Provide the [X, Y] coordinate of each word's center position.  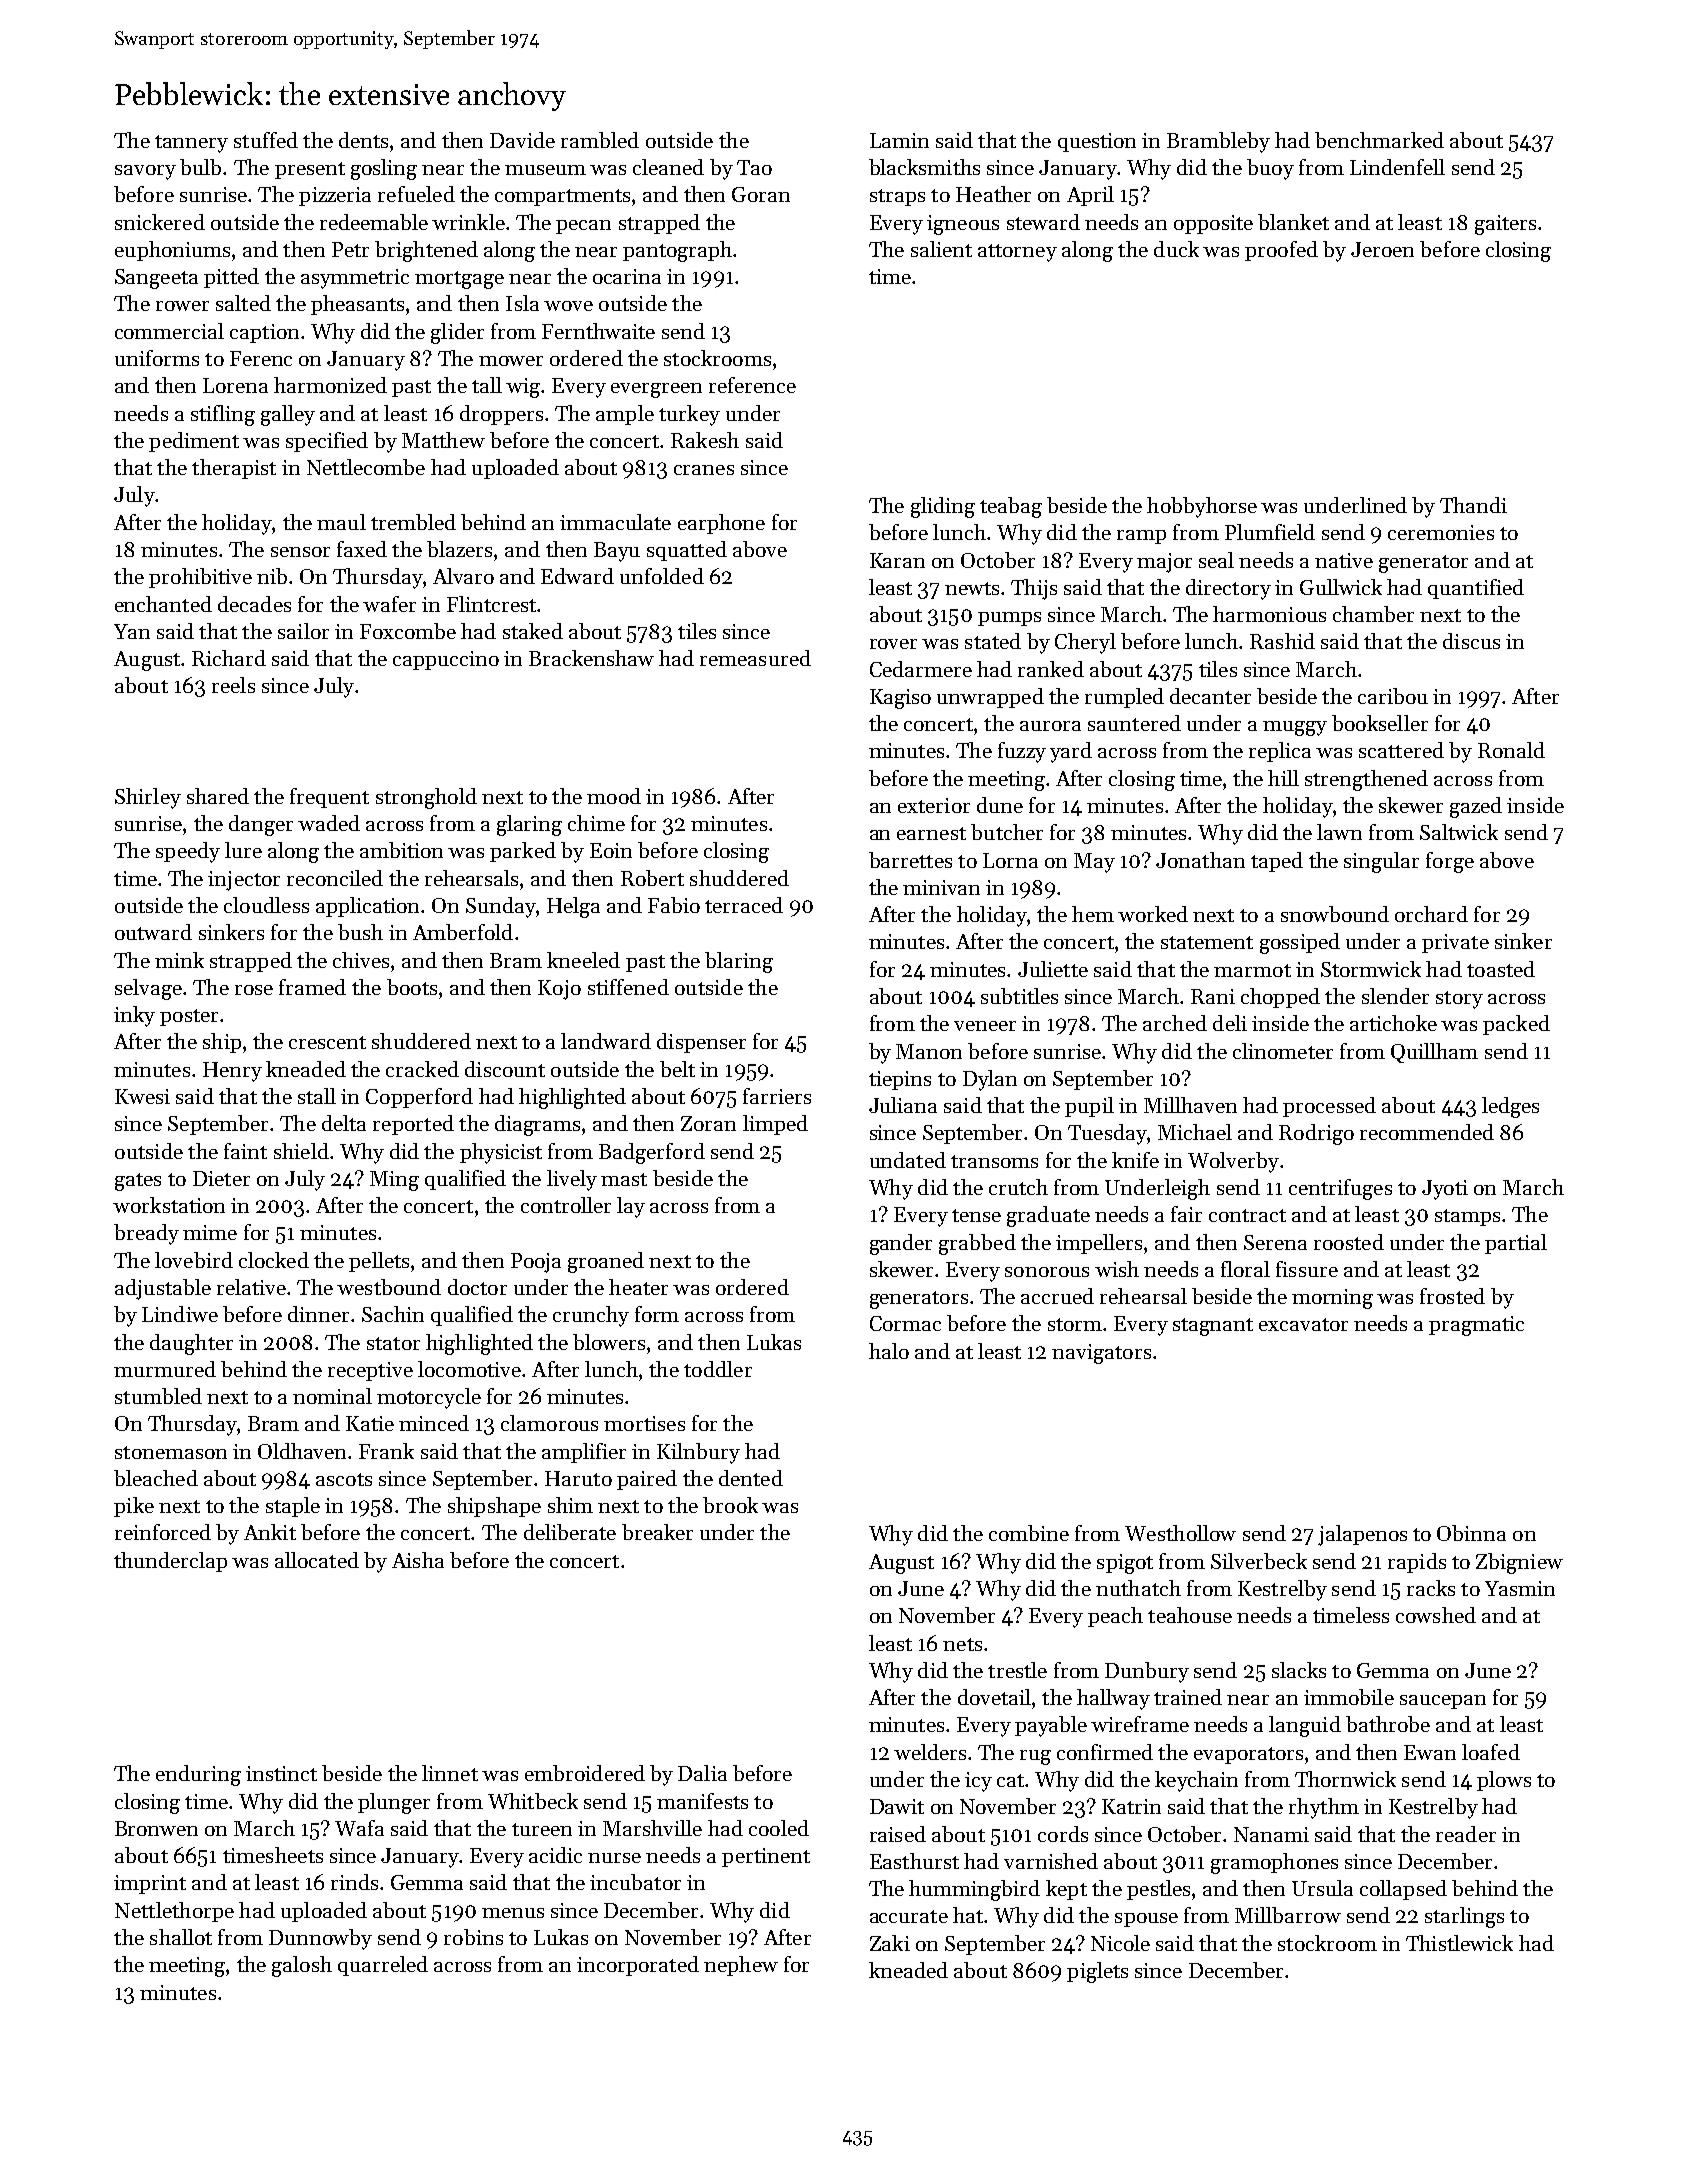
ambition [401, 850]
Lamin [899, 140]
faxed [362, 549]
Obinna [1471, 1533]
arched [1175, 1023]
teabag [1011, 507]
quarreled [383, 1966]
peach [1115, 1617]
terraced [744, 905]
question [1097, 142]
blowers [609, 1342]
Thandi [1473, 505]
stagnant [1213, 1327]
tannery [191, 144]
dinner [318, 1314]
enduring [198, 1775]
